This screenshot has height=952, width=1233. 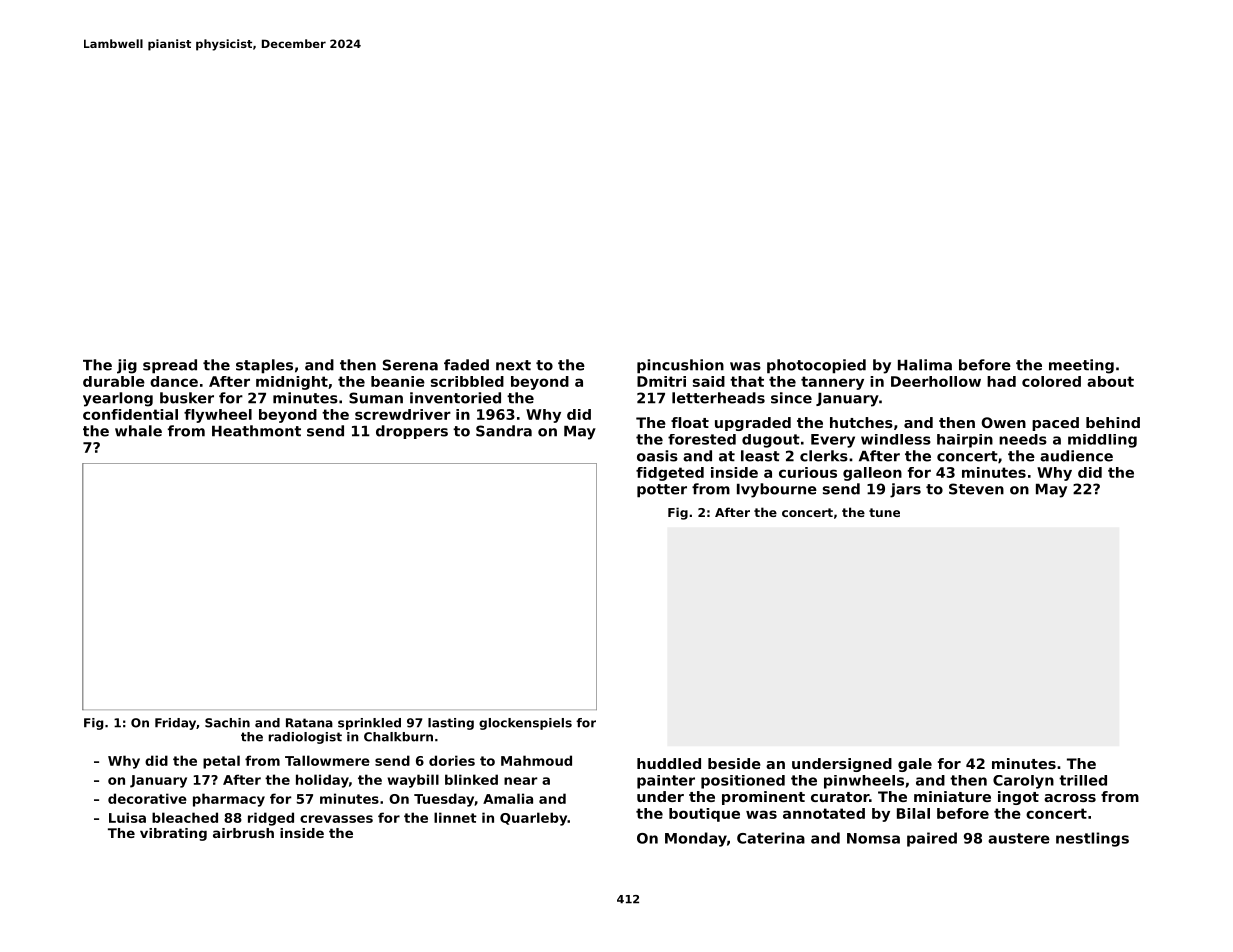 What do you see at coordinates (410, 365) in the screenshot?
I see `Serena` at bounding box center [410, 365].
